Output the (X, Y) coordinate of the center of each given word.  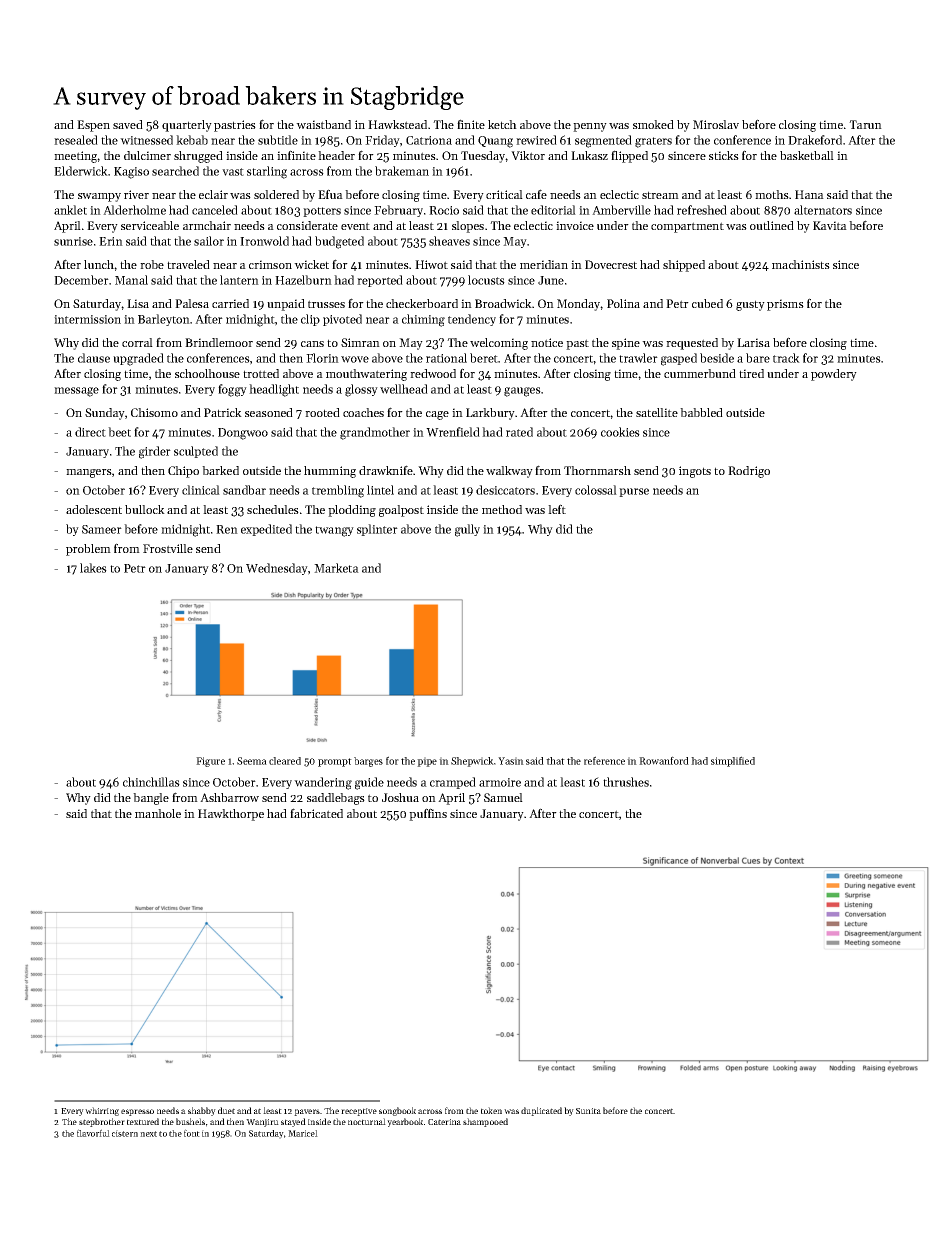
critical (504, 194)
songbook (397, 1111)
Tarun (865, 124)
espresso (137, 1112)
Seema (252, 761)
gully (467, 530)
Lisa (138, 303)
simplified (733, 761)
